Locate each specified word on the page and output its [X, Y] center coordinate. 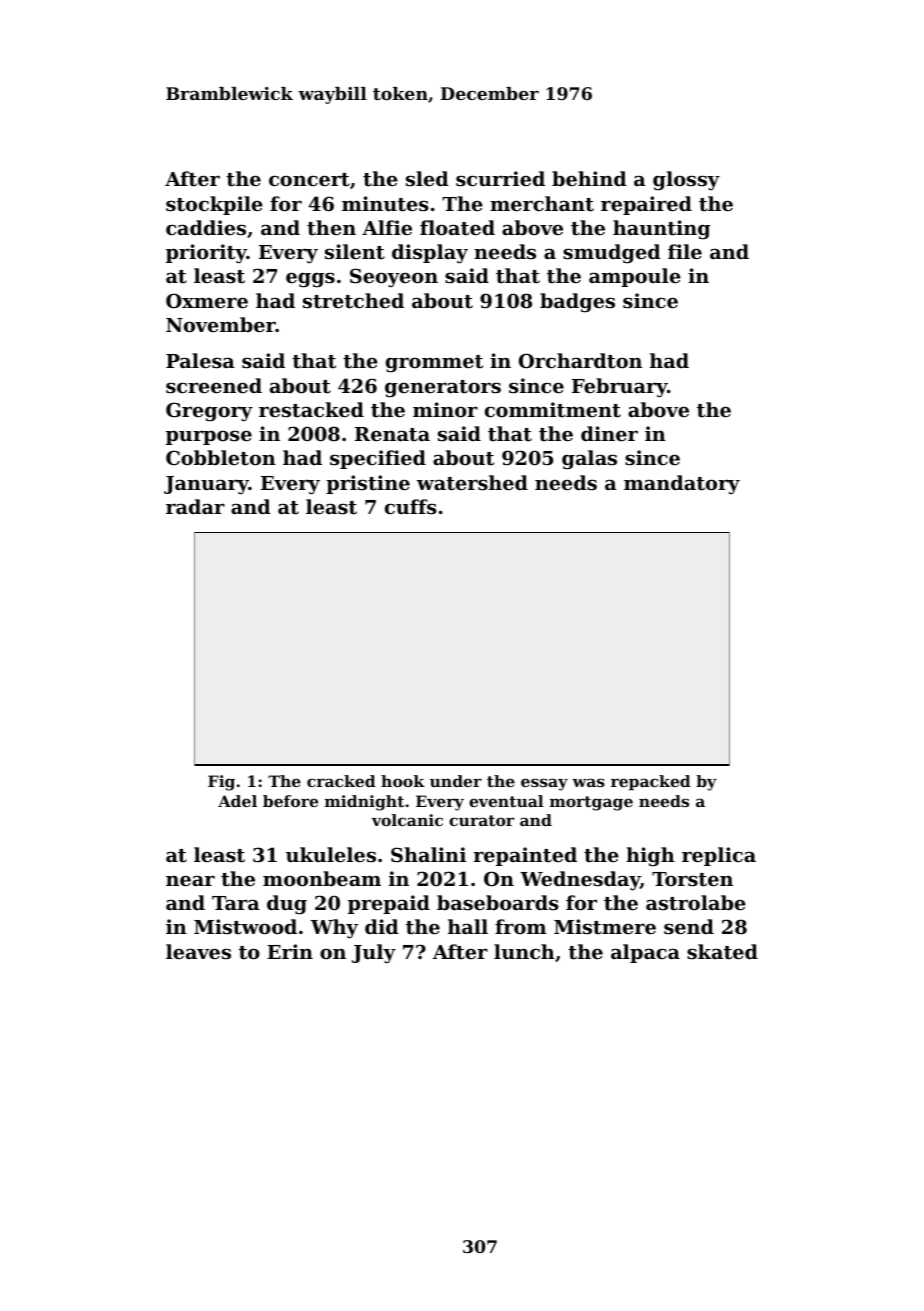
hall [468, 926]
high [650, 857]
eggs [310, 280]
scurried [500, 179]
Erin [290, 951]
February [619, 388]
